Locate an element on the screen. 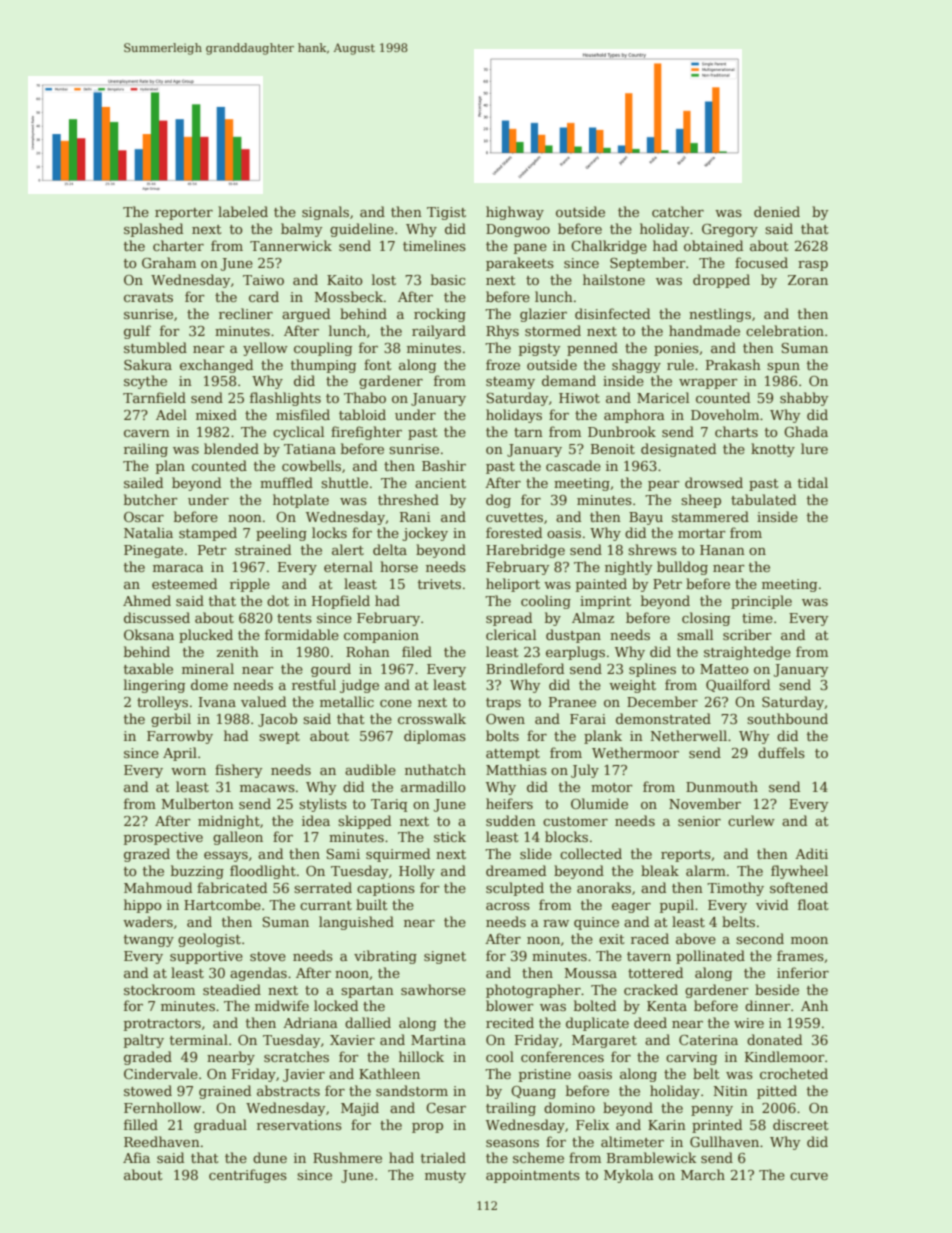 Image resolution: width=952 pixels, height=1233 pixels. Tigist is located at coordinates (446, 213).
